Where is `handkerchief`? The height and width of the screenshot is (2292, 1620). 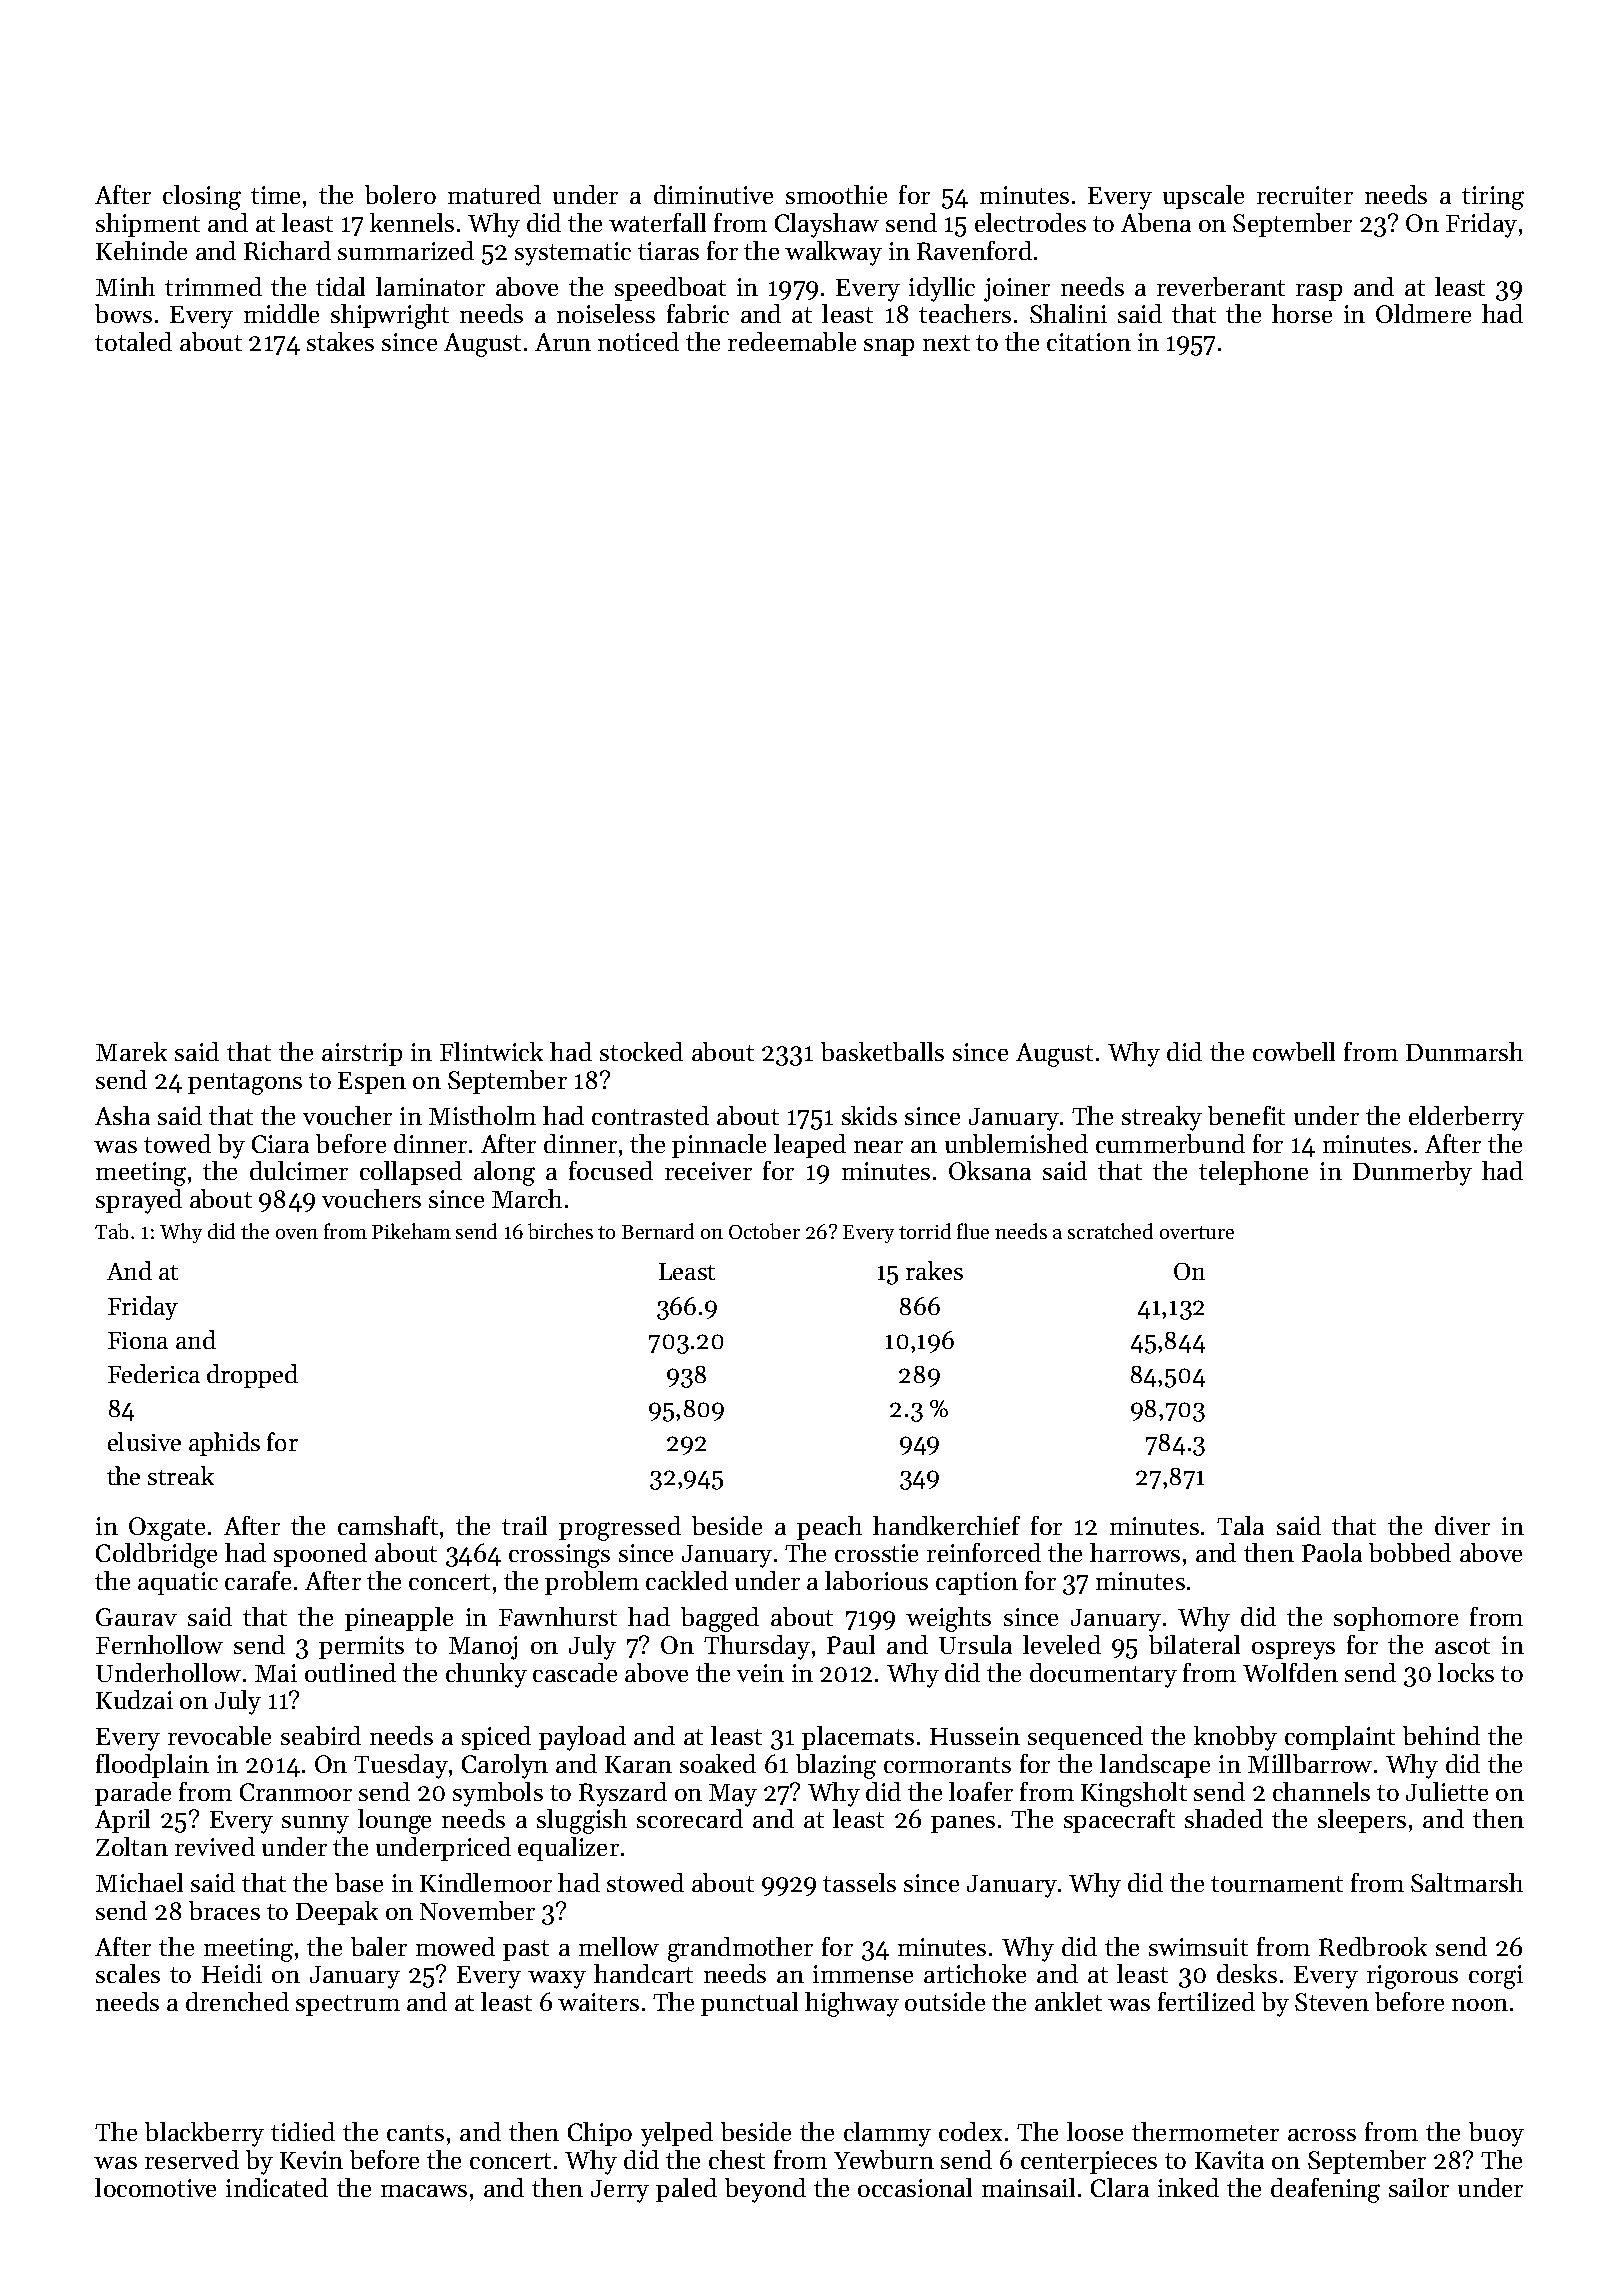 handkerchief is located at coordinates (946, 1525).
